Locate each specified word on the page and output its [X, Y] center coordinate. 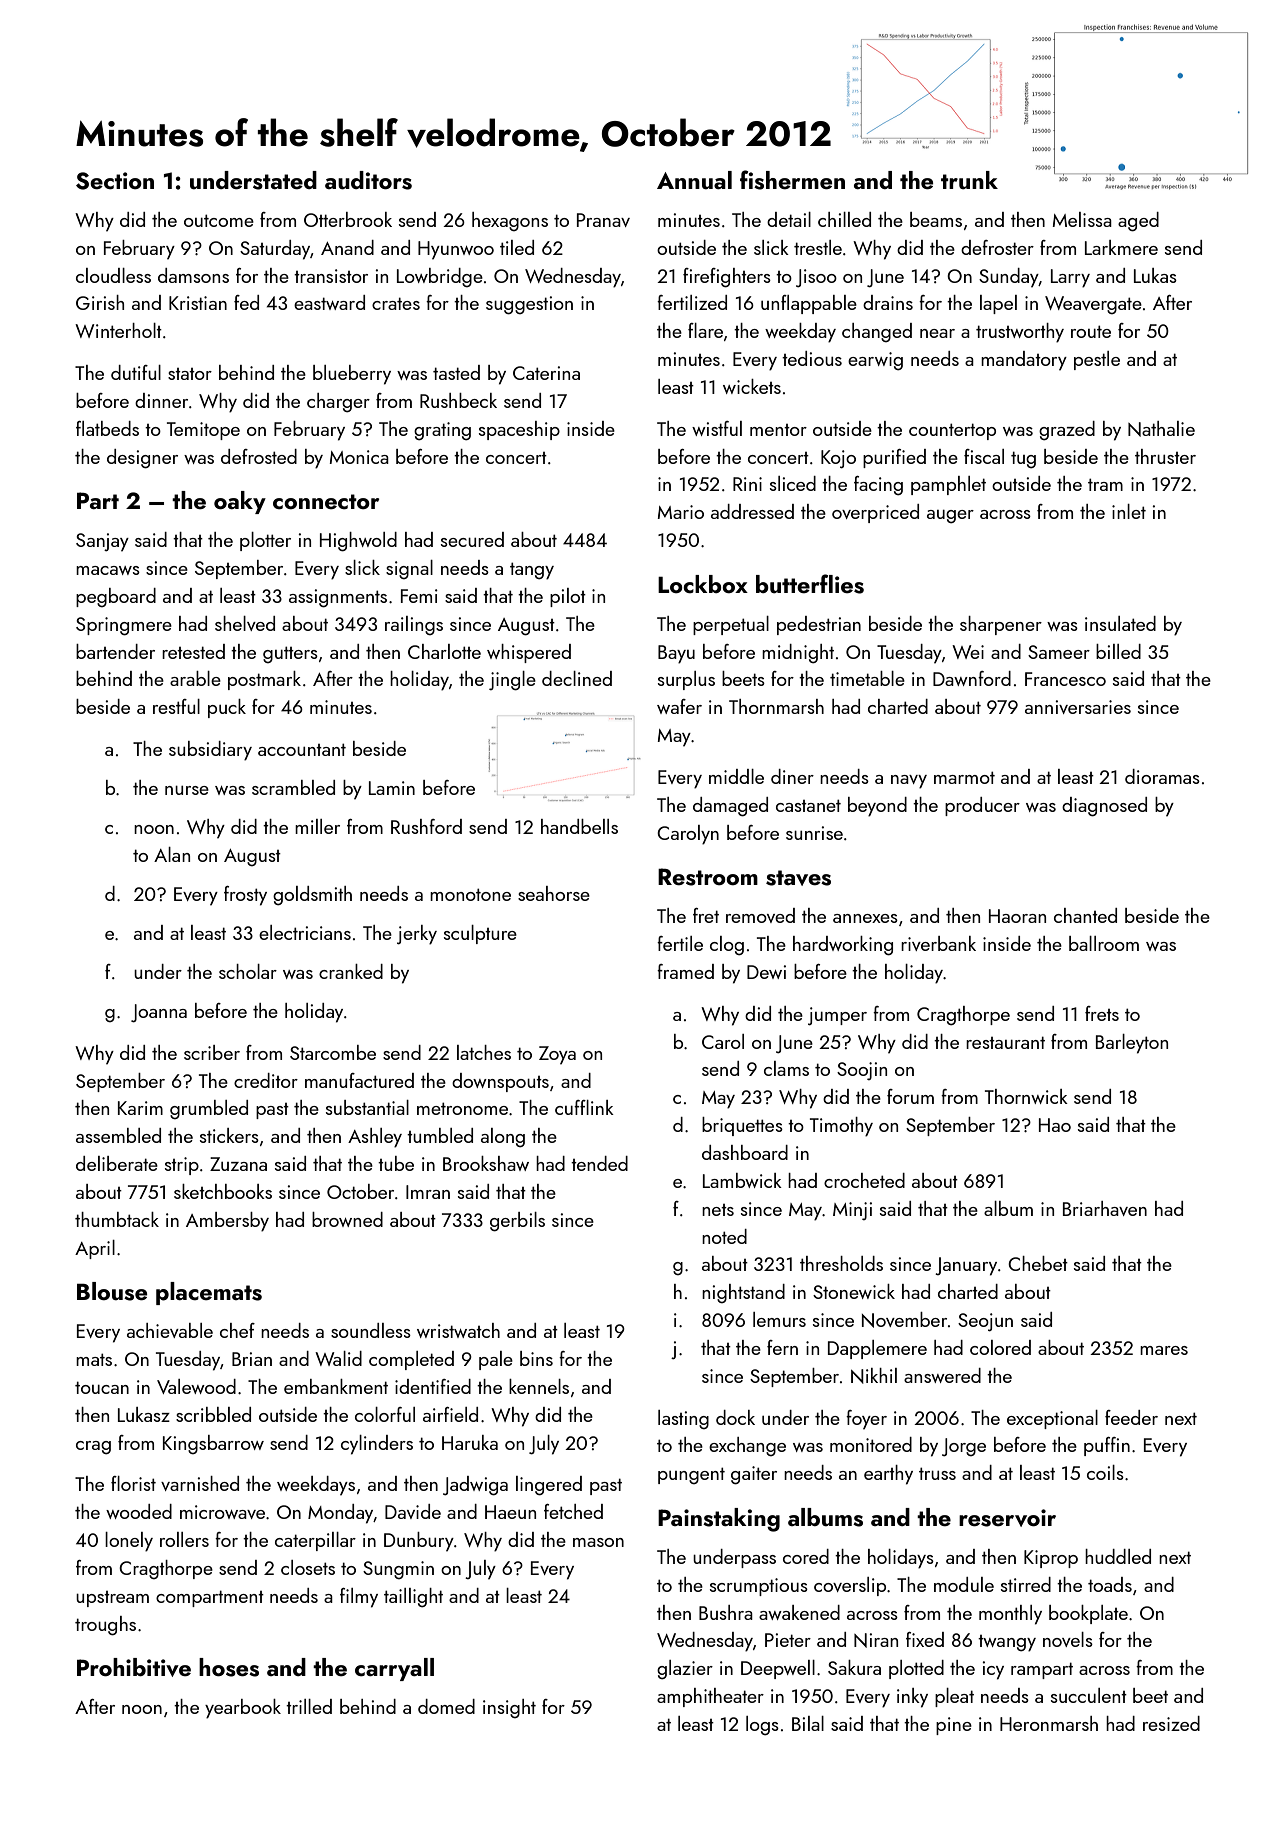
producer [982, 806]
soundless [371, 1330]
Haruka [470, 1442]
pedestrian [819, 625]
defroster [997, 247]
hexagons [510, 221]
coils [1105, 1472]
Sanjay [102, 542]
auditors [368, 180]
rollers [184, 1539]
